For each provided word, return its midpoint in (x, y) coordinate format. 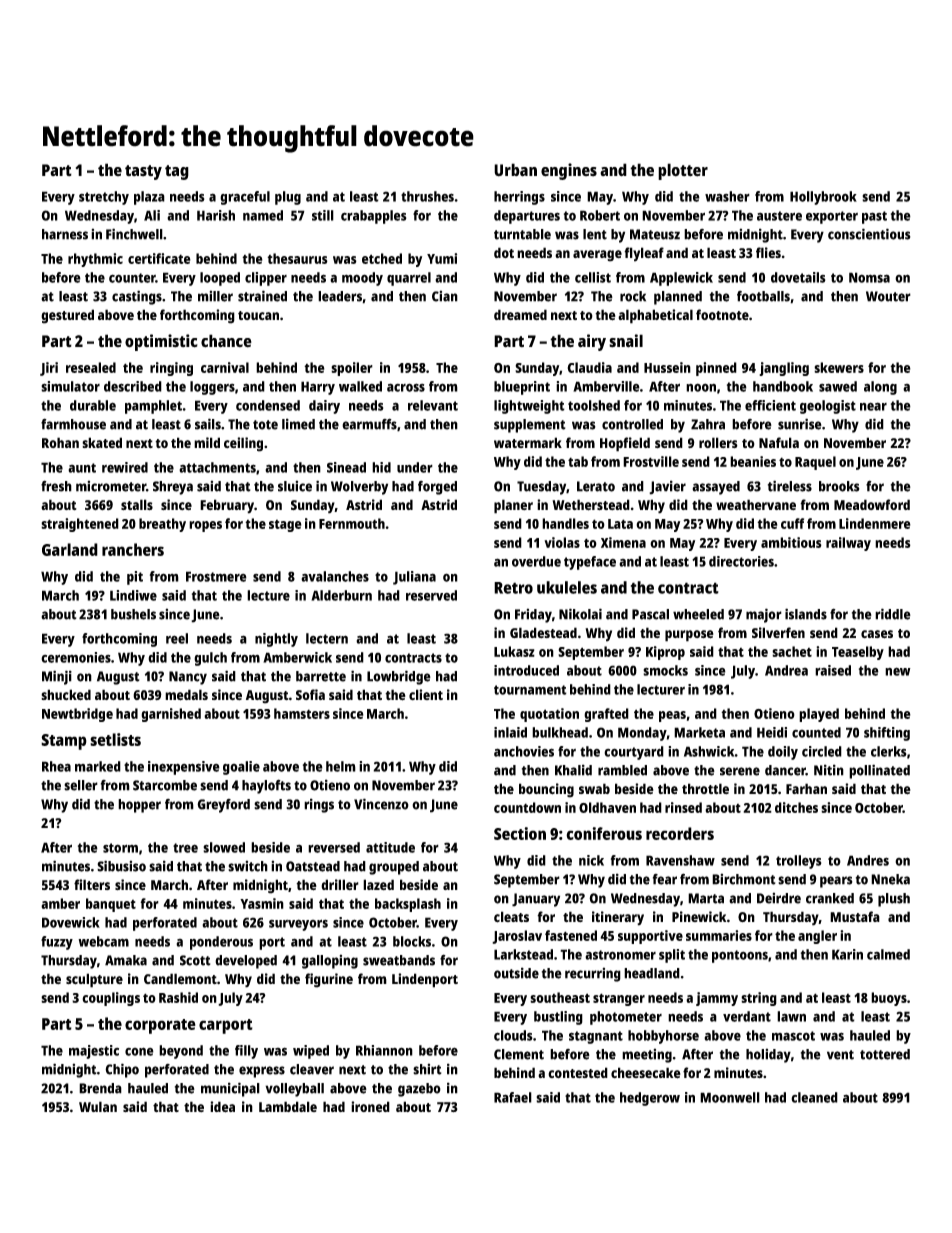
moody (362, 279)
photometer (626, 1018)
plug (288, 198)
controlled (632, 424)
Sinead (346, 467)
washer (727, 196)
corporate (160, 1026)
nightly (276, 640)
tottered (885, 1054)
